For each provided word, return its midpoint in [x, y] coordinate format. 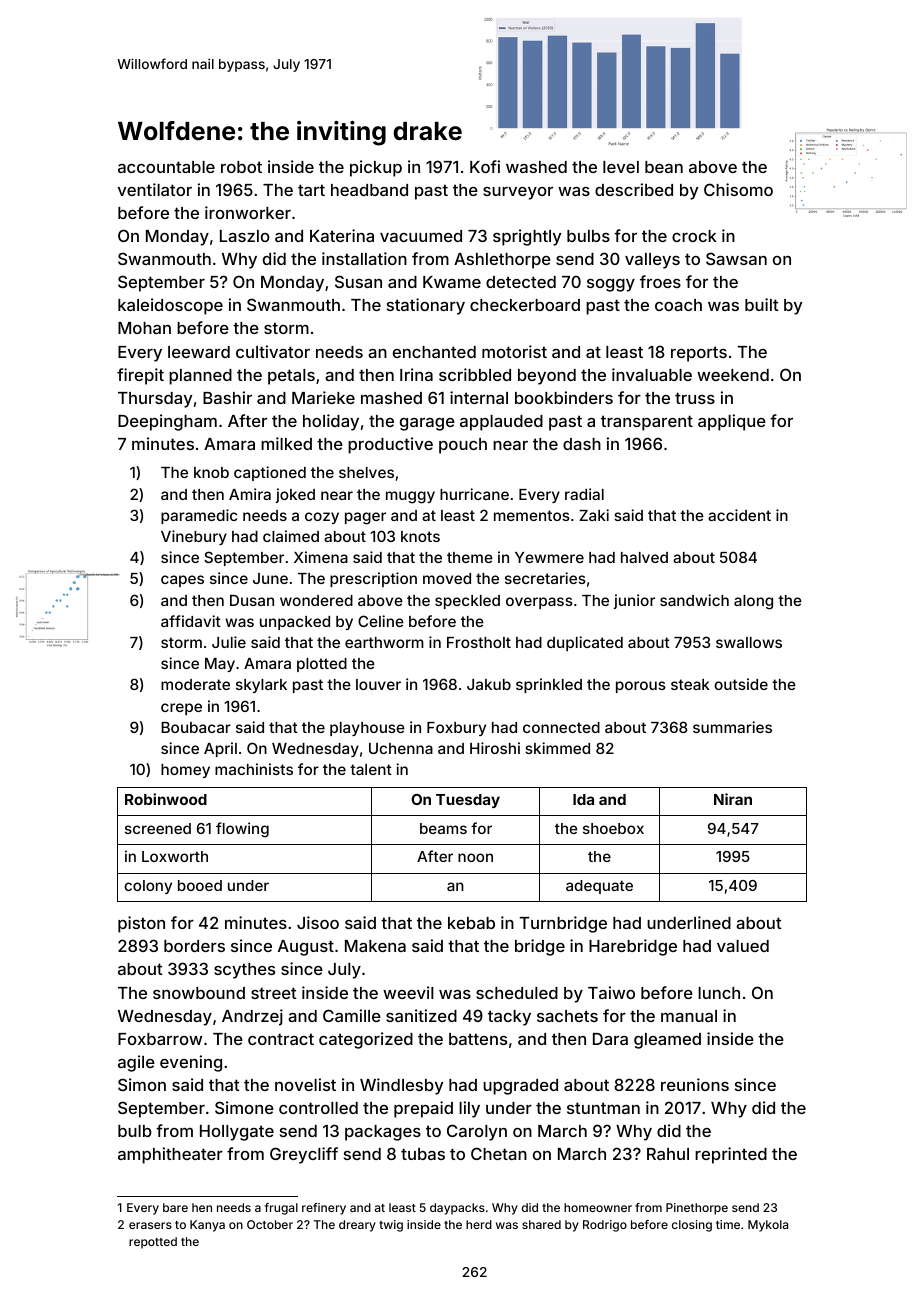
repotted [153, 1243]
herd [479, 1224]
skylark [261, 686]
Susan [358, 281]
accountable [166, 167]
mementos [532, 515]
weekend [733, 375]
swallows [749, 642]
